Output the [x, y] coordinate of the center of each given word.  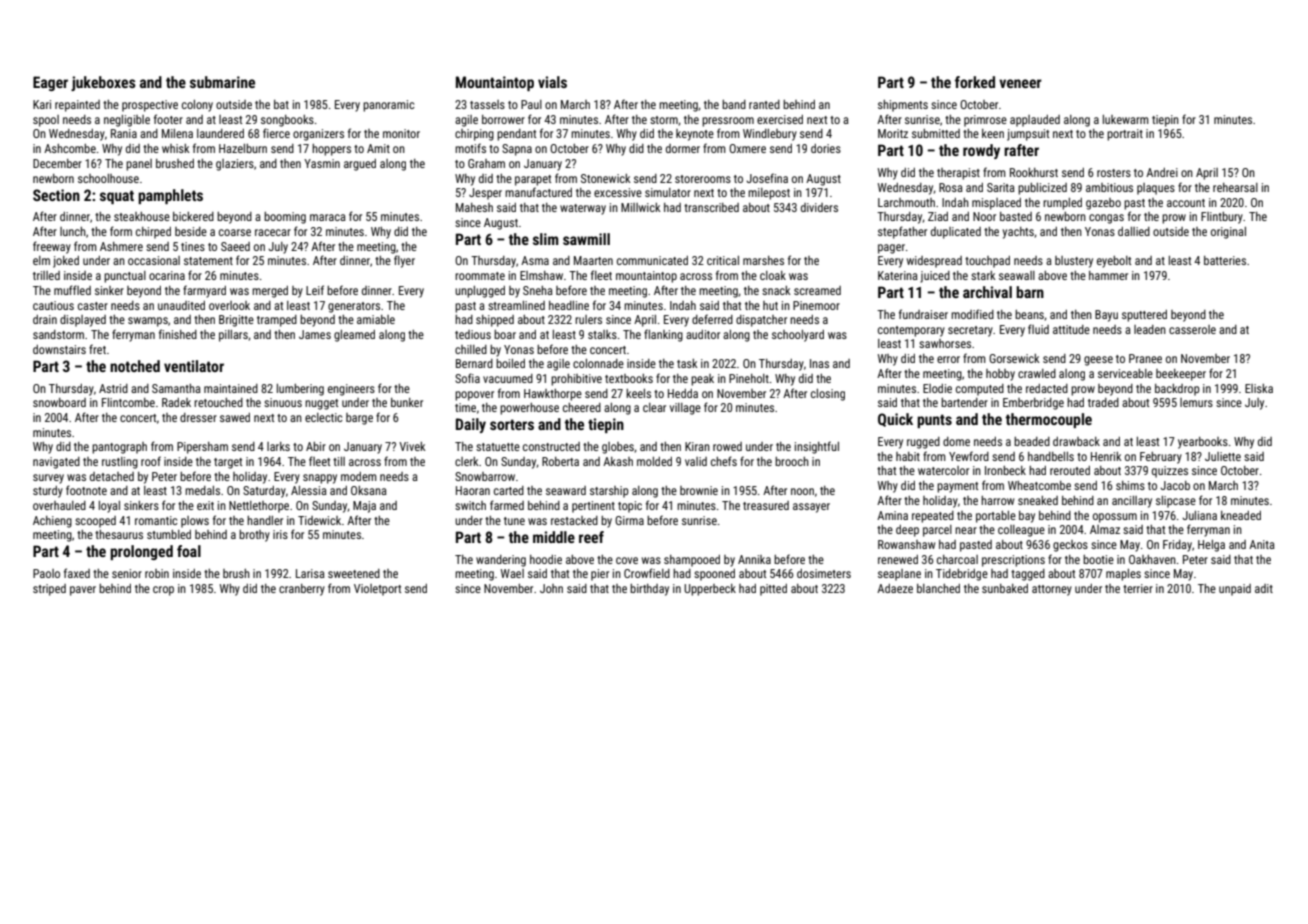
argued [360, 165]
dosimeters [824, 573]
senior [127, 573]
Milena [177, 133]
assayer [811, 508]
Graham [486, 163]
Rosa [951, 187]
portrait [1125, 135]
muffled [72, 290]
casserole [1192, 329]
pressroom [728, 122]
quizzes [1170, 472]
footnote [86, 490]
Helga [1211, 546]
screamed [817, 290]
